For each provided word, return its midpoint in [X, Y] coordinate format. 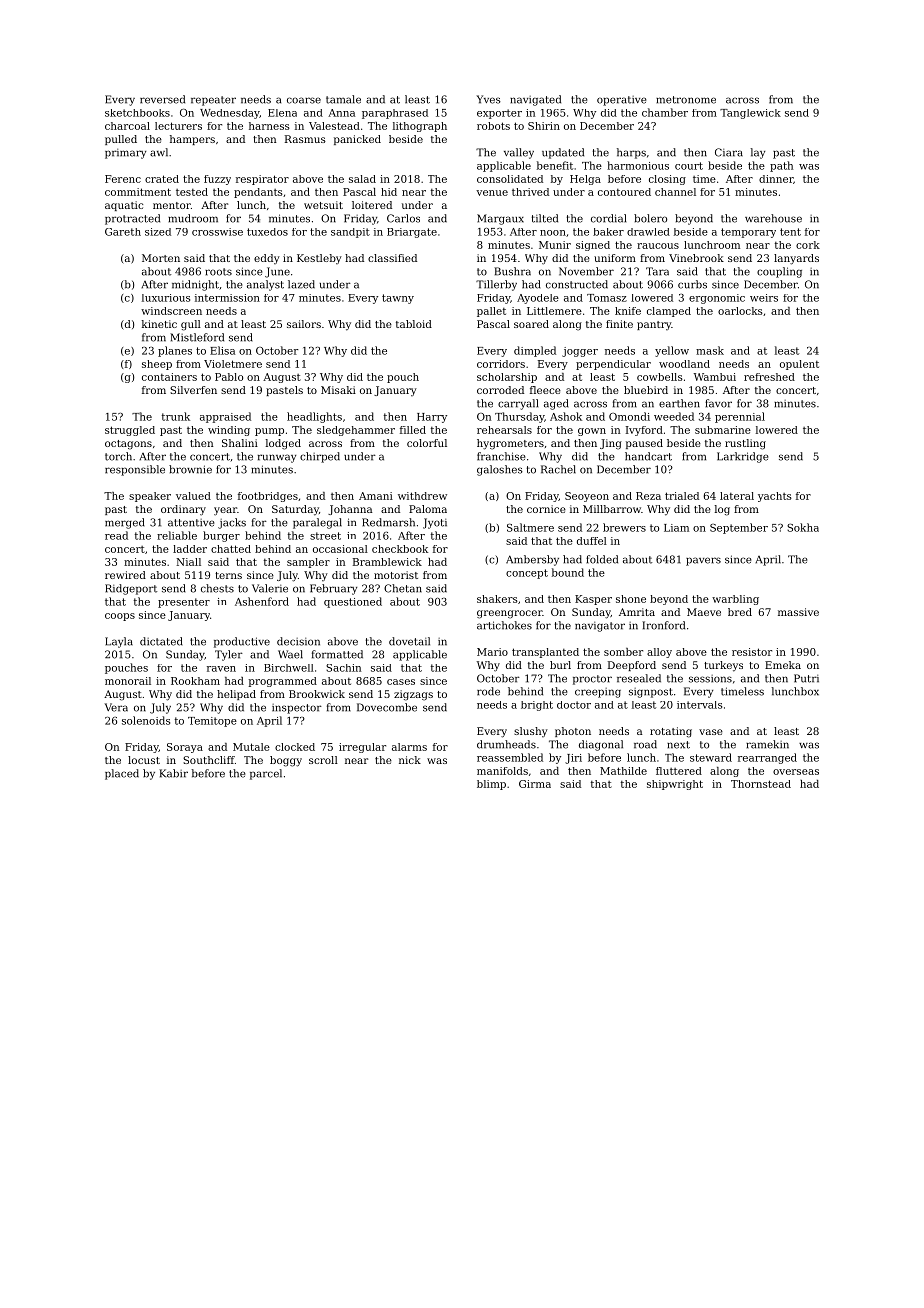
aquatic [124, 206]
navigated [535, 100]
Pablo [229, 377]
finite [619, 324]
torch [118, 456]
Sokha [803, 527]
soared [531, 324]
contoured [624, 192]
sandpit [350, 233]
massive [798, 612]
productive [242, 642]
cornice [546, 509]
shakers [497, 599]
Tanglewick [750, 114]
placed [122, 774]
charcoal [127, 126]
